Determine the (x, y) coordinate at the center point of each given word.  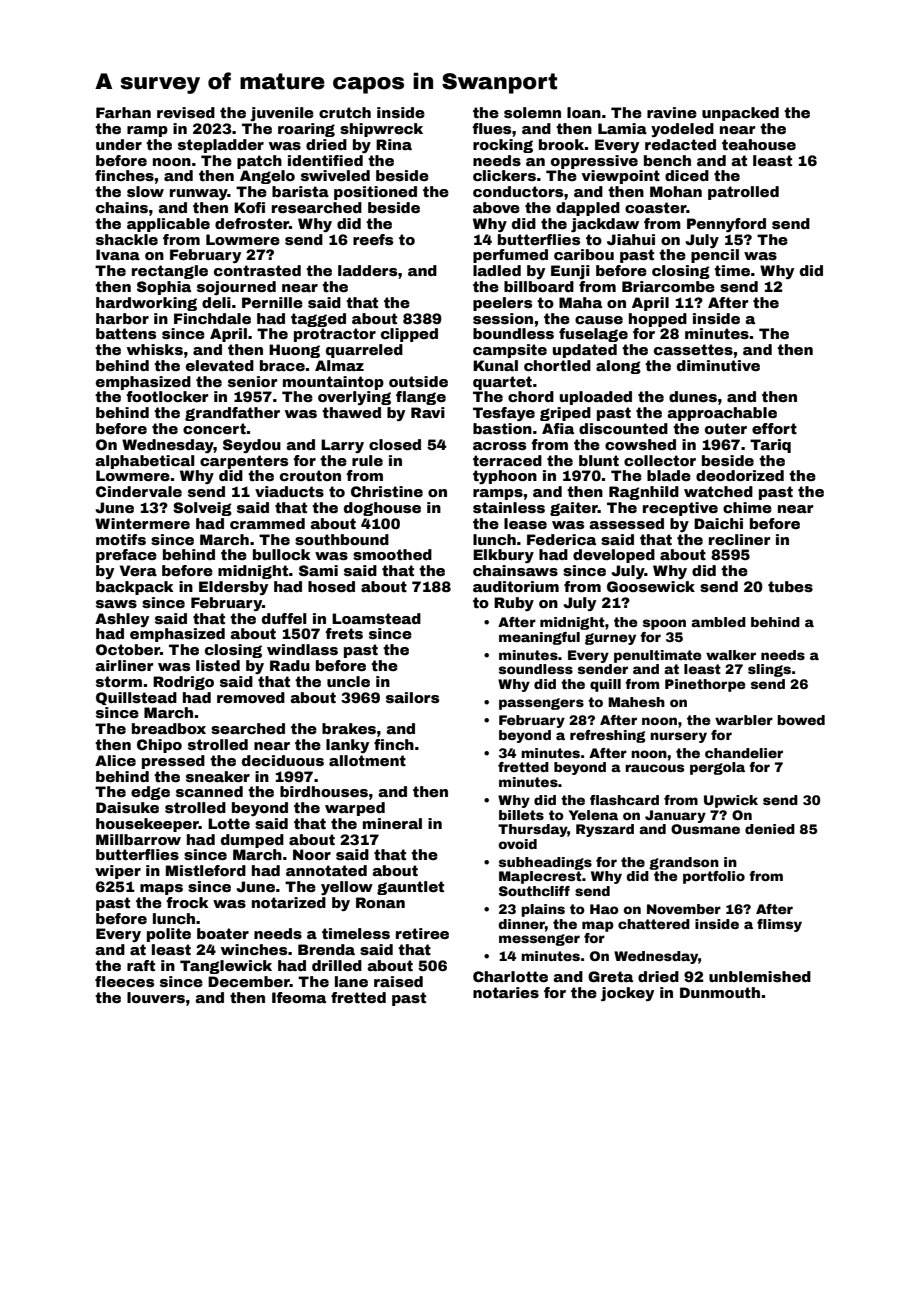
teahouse (759, 144)
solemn (532, 112)
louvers (156, 997)
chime (747, 507)
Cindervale (139, 491)
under (119, 144)
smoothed (392, 554)
